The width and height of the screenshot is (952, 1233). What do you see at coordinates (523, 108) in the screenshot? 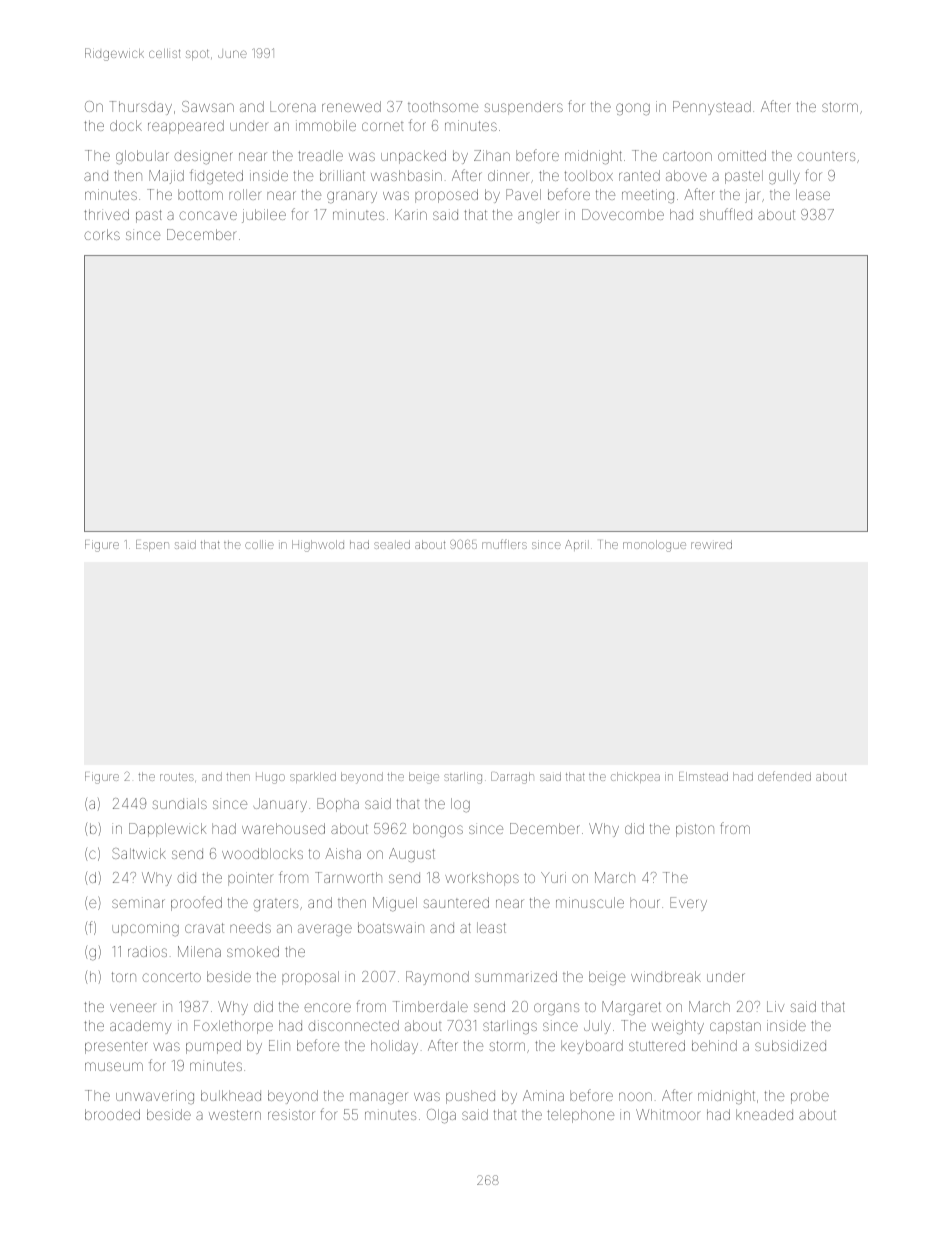
I see `suspenders` at bounding box center [523, 108].
